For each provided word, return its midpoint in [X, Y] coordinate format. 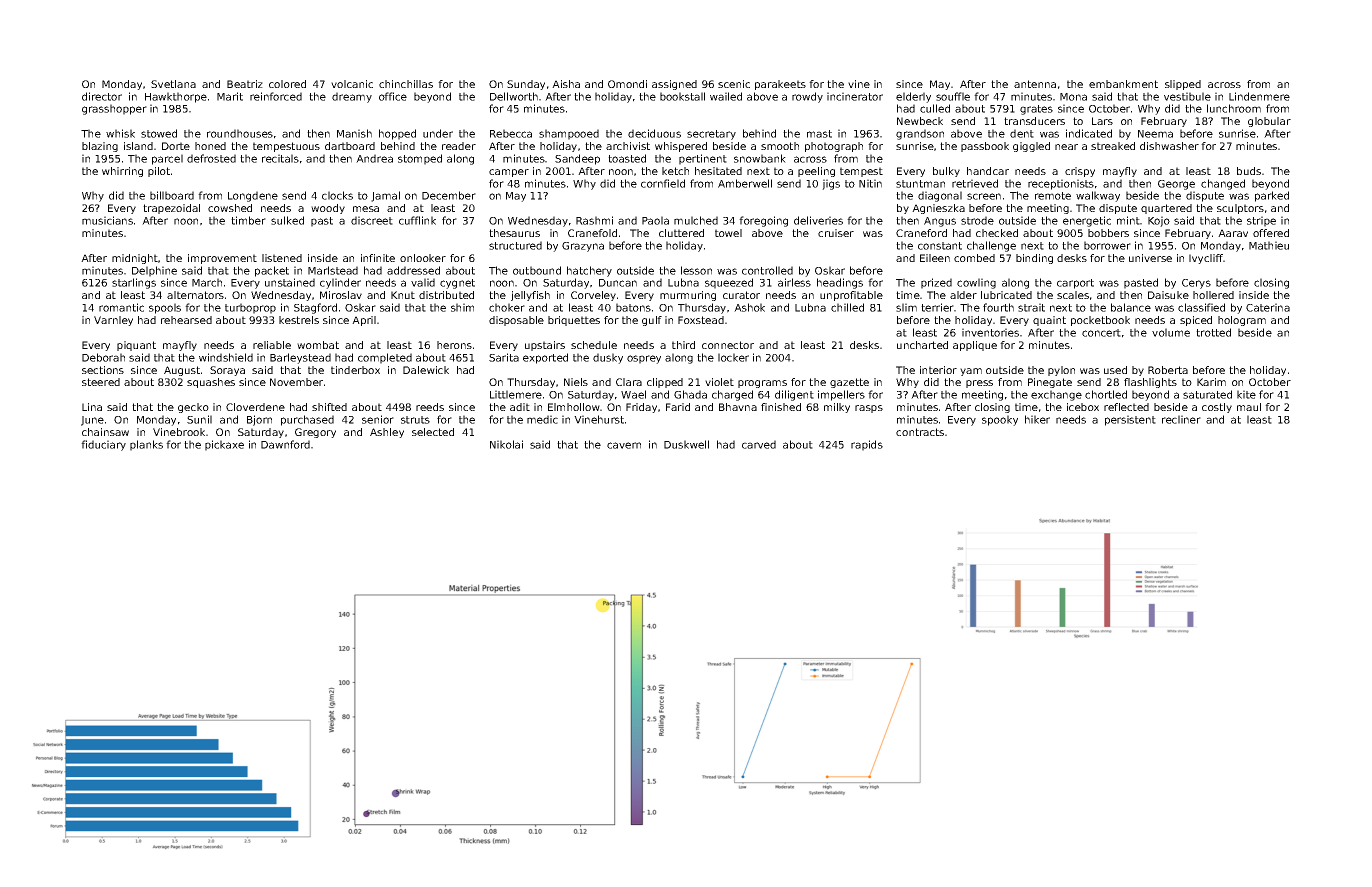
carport [1075, 284]
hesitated [718, 171]
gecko [193, 408]
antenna [1035, 84]
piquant [136, 346]
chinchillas [406, 84]
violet [719, 382]
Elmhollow [574, 407]
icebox [1083, 407]
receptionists [1061, 184]
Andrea [374, 158]
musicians [107, 220]
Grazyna [583, 247]
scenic [734, 84]
